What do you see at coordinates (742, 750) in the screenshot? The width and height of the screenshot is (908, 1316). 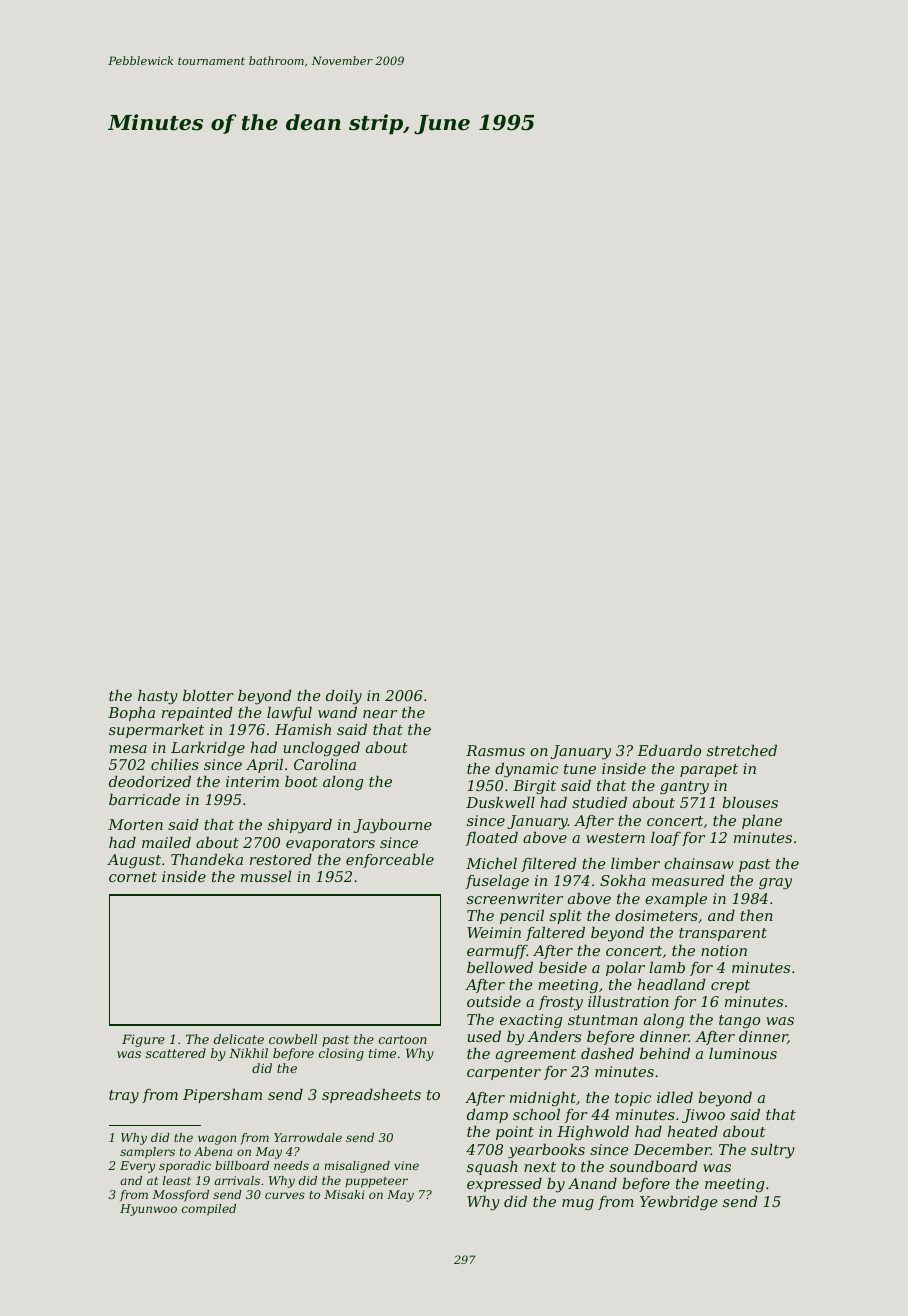 I see `stretched` at bounding box center [742, 750].
